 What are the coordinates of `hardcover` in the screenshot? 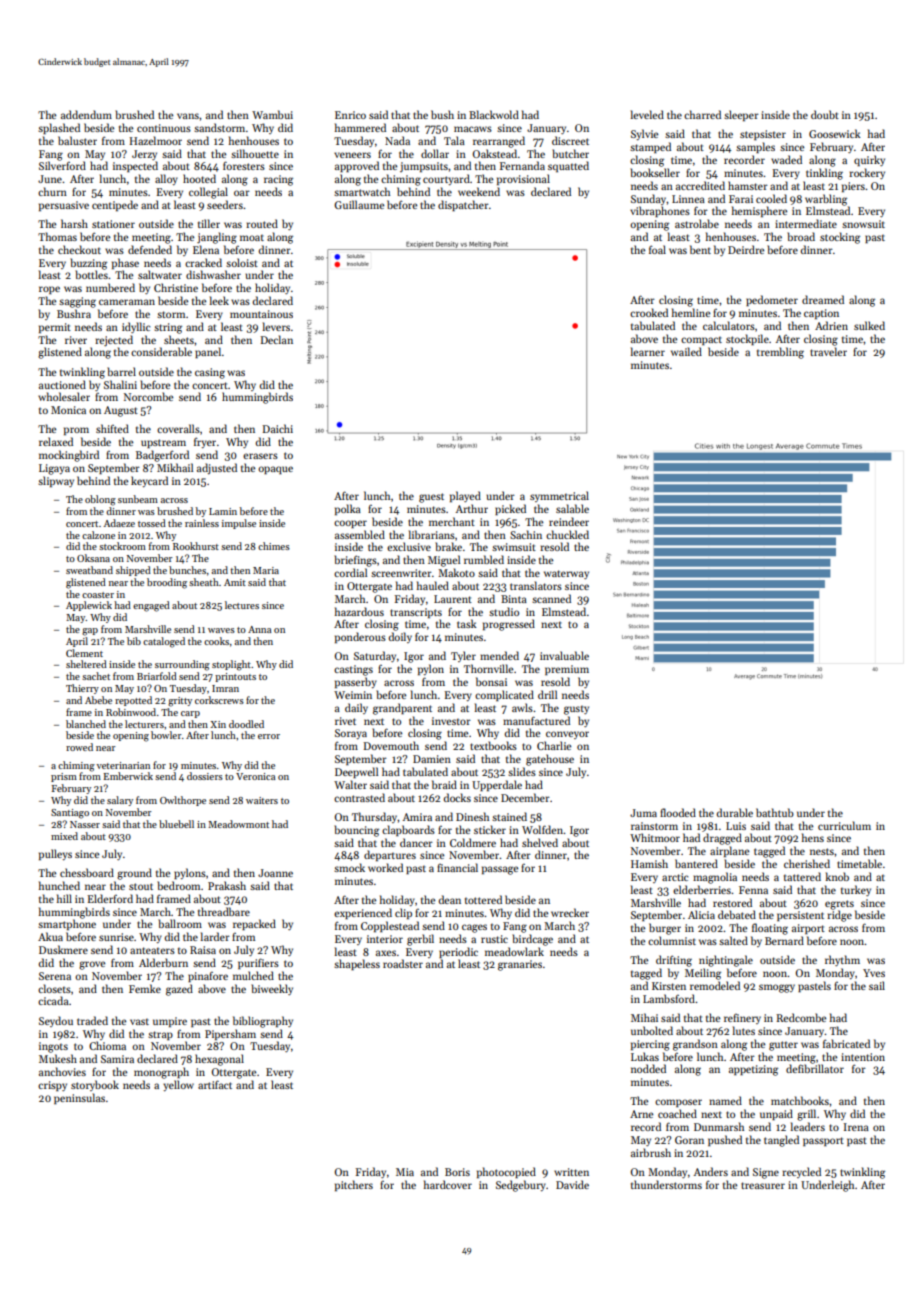 It's located at (448, 1184).
